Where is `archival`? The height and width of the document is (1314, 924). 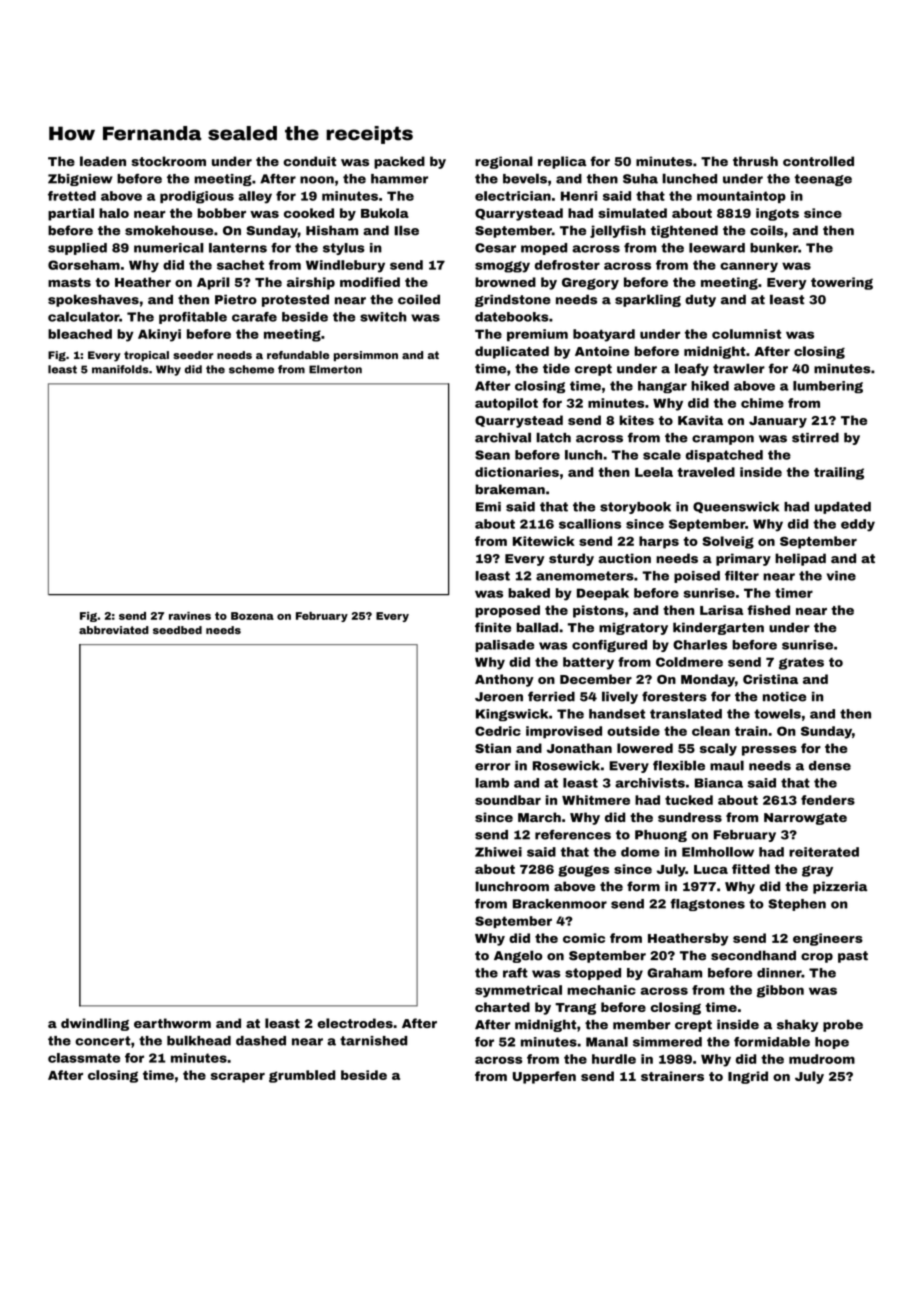
archival is located at coordinates (503, 437).
